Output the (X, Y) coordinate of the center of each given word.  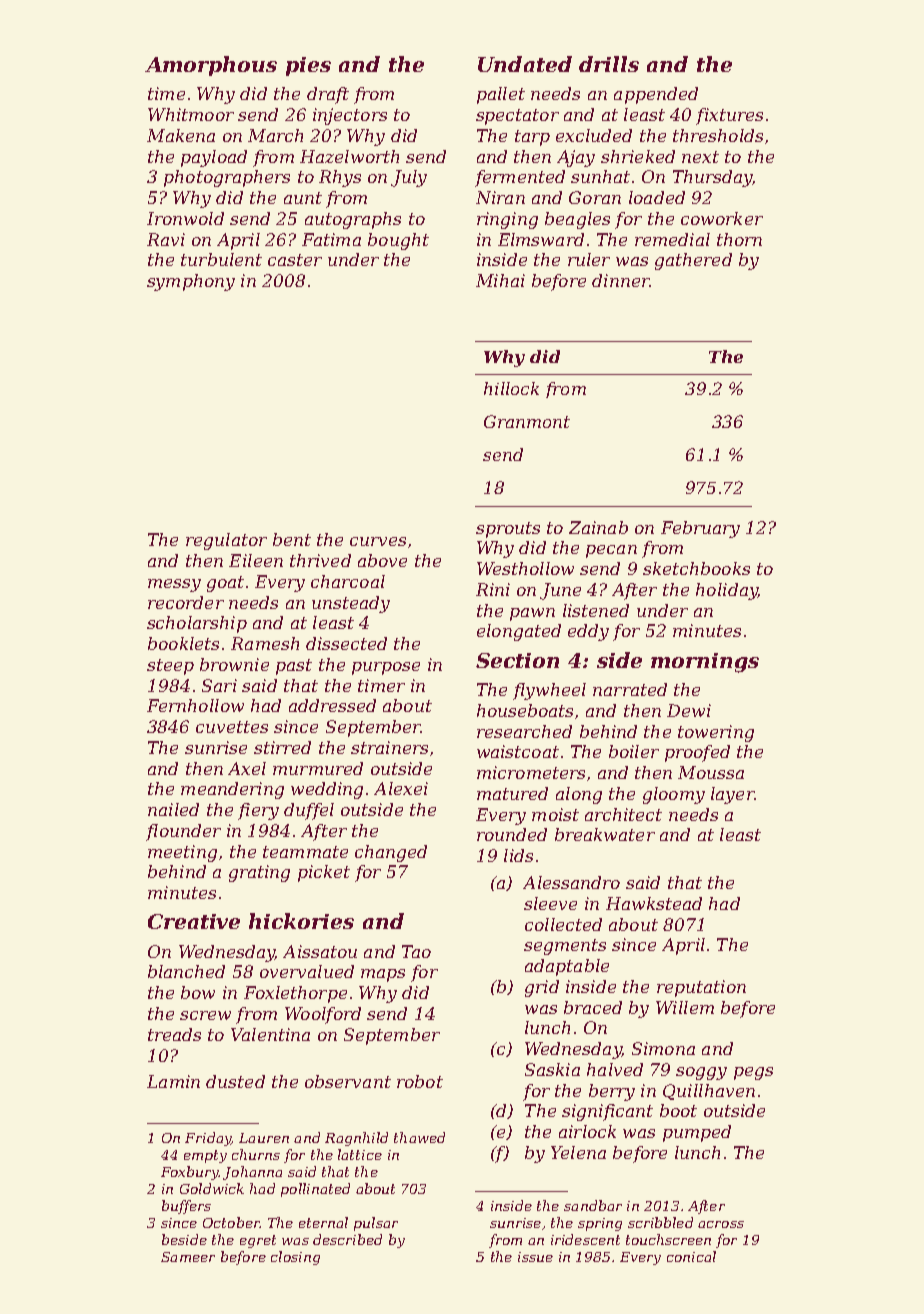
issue (535, 1257)
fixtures (729, 116)
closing (295, 1258)
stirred (282, 747)
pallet (501, 95)
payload (214, 158)
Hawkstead (654, 903)
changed (391, 853)
